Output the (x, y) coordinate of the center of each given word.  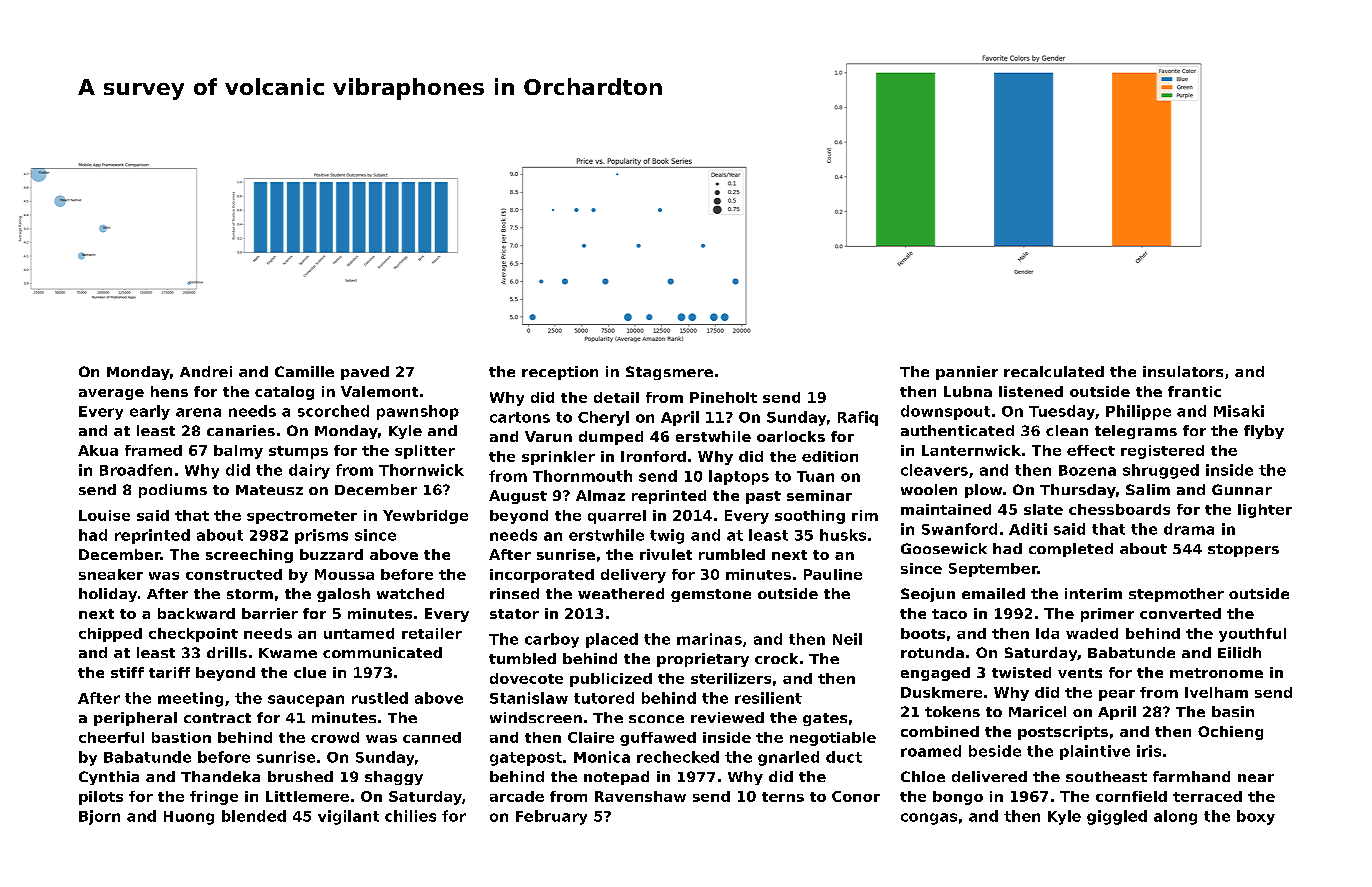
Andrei (206, 371)
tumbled (522, 658)
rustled (380, 698)
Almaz (600, 495)
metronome (1216, 673)
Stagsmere (669, 373)
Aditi (1028, 529)
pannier (967, 373)
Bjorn (99, 817)
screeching (249, 556)
